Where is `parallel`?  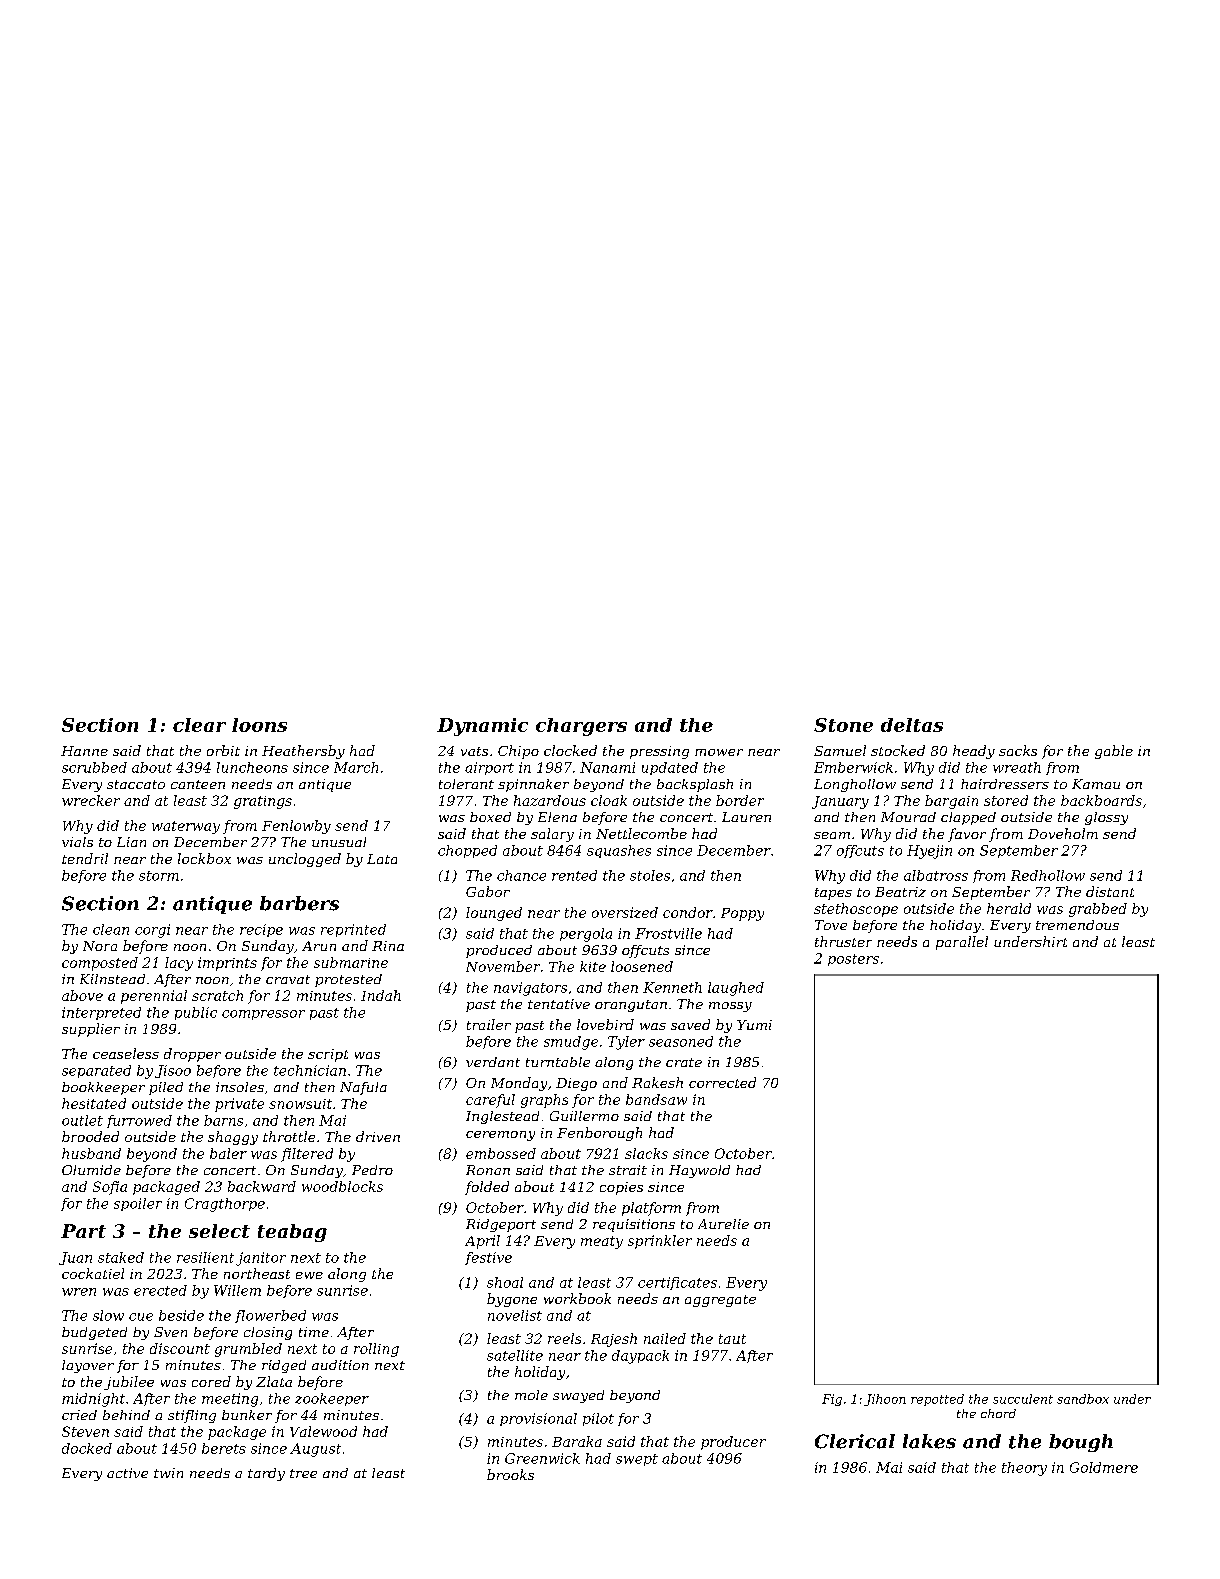
parallel is located at coordinates (962, 943).
